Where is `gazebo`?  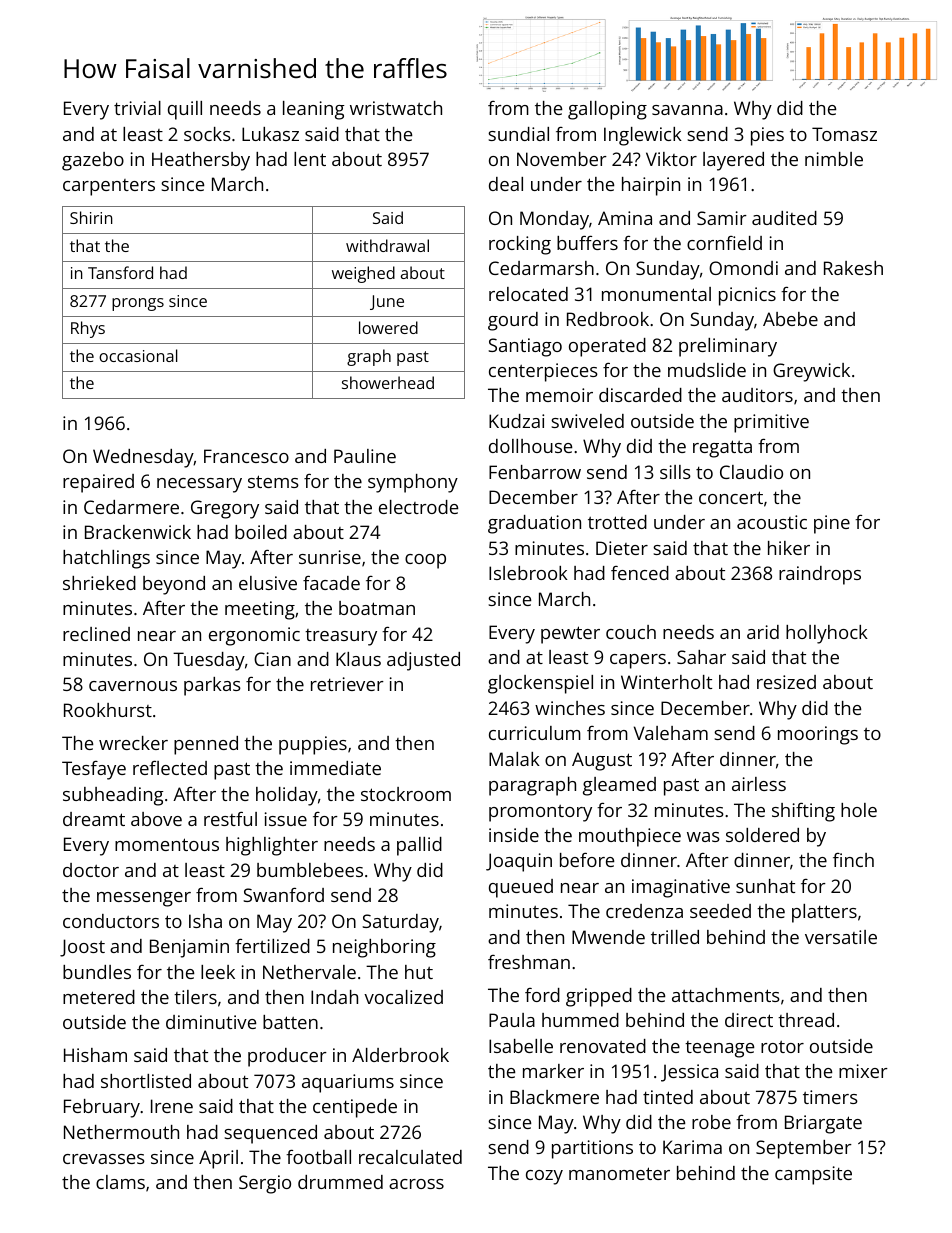 gazebo is located at coordinates (93, 161).
